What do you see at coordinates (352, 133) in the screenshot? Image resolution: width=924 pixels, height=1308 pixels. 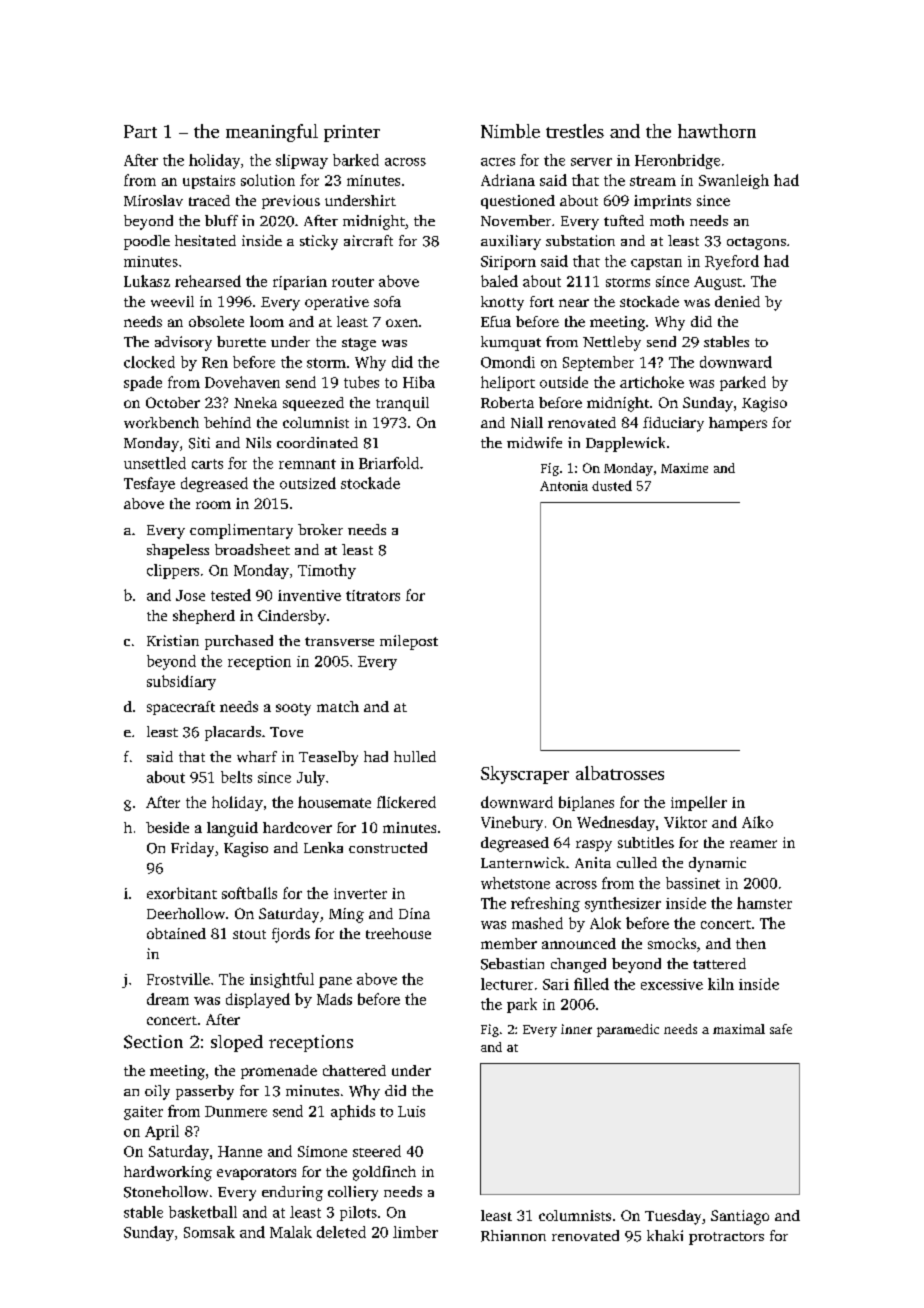 I see `printer` at bounding box center [352, 133].
